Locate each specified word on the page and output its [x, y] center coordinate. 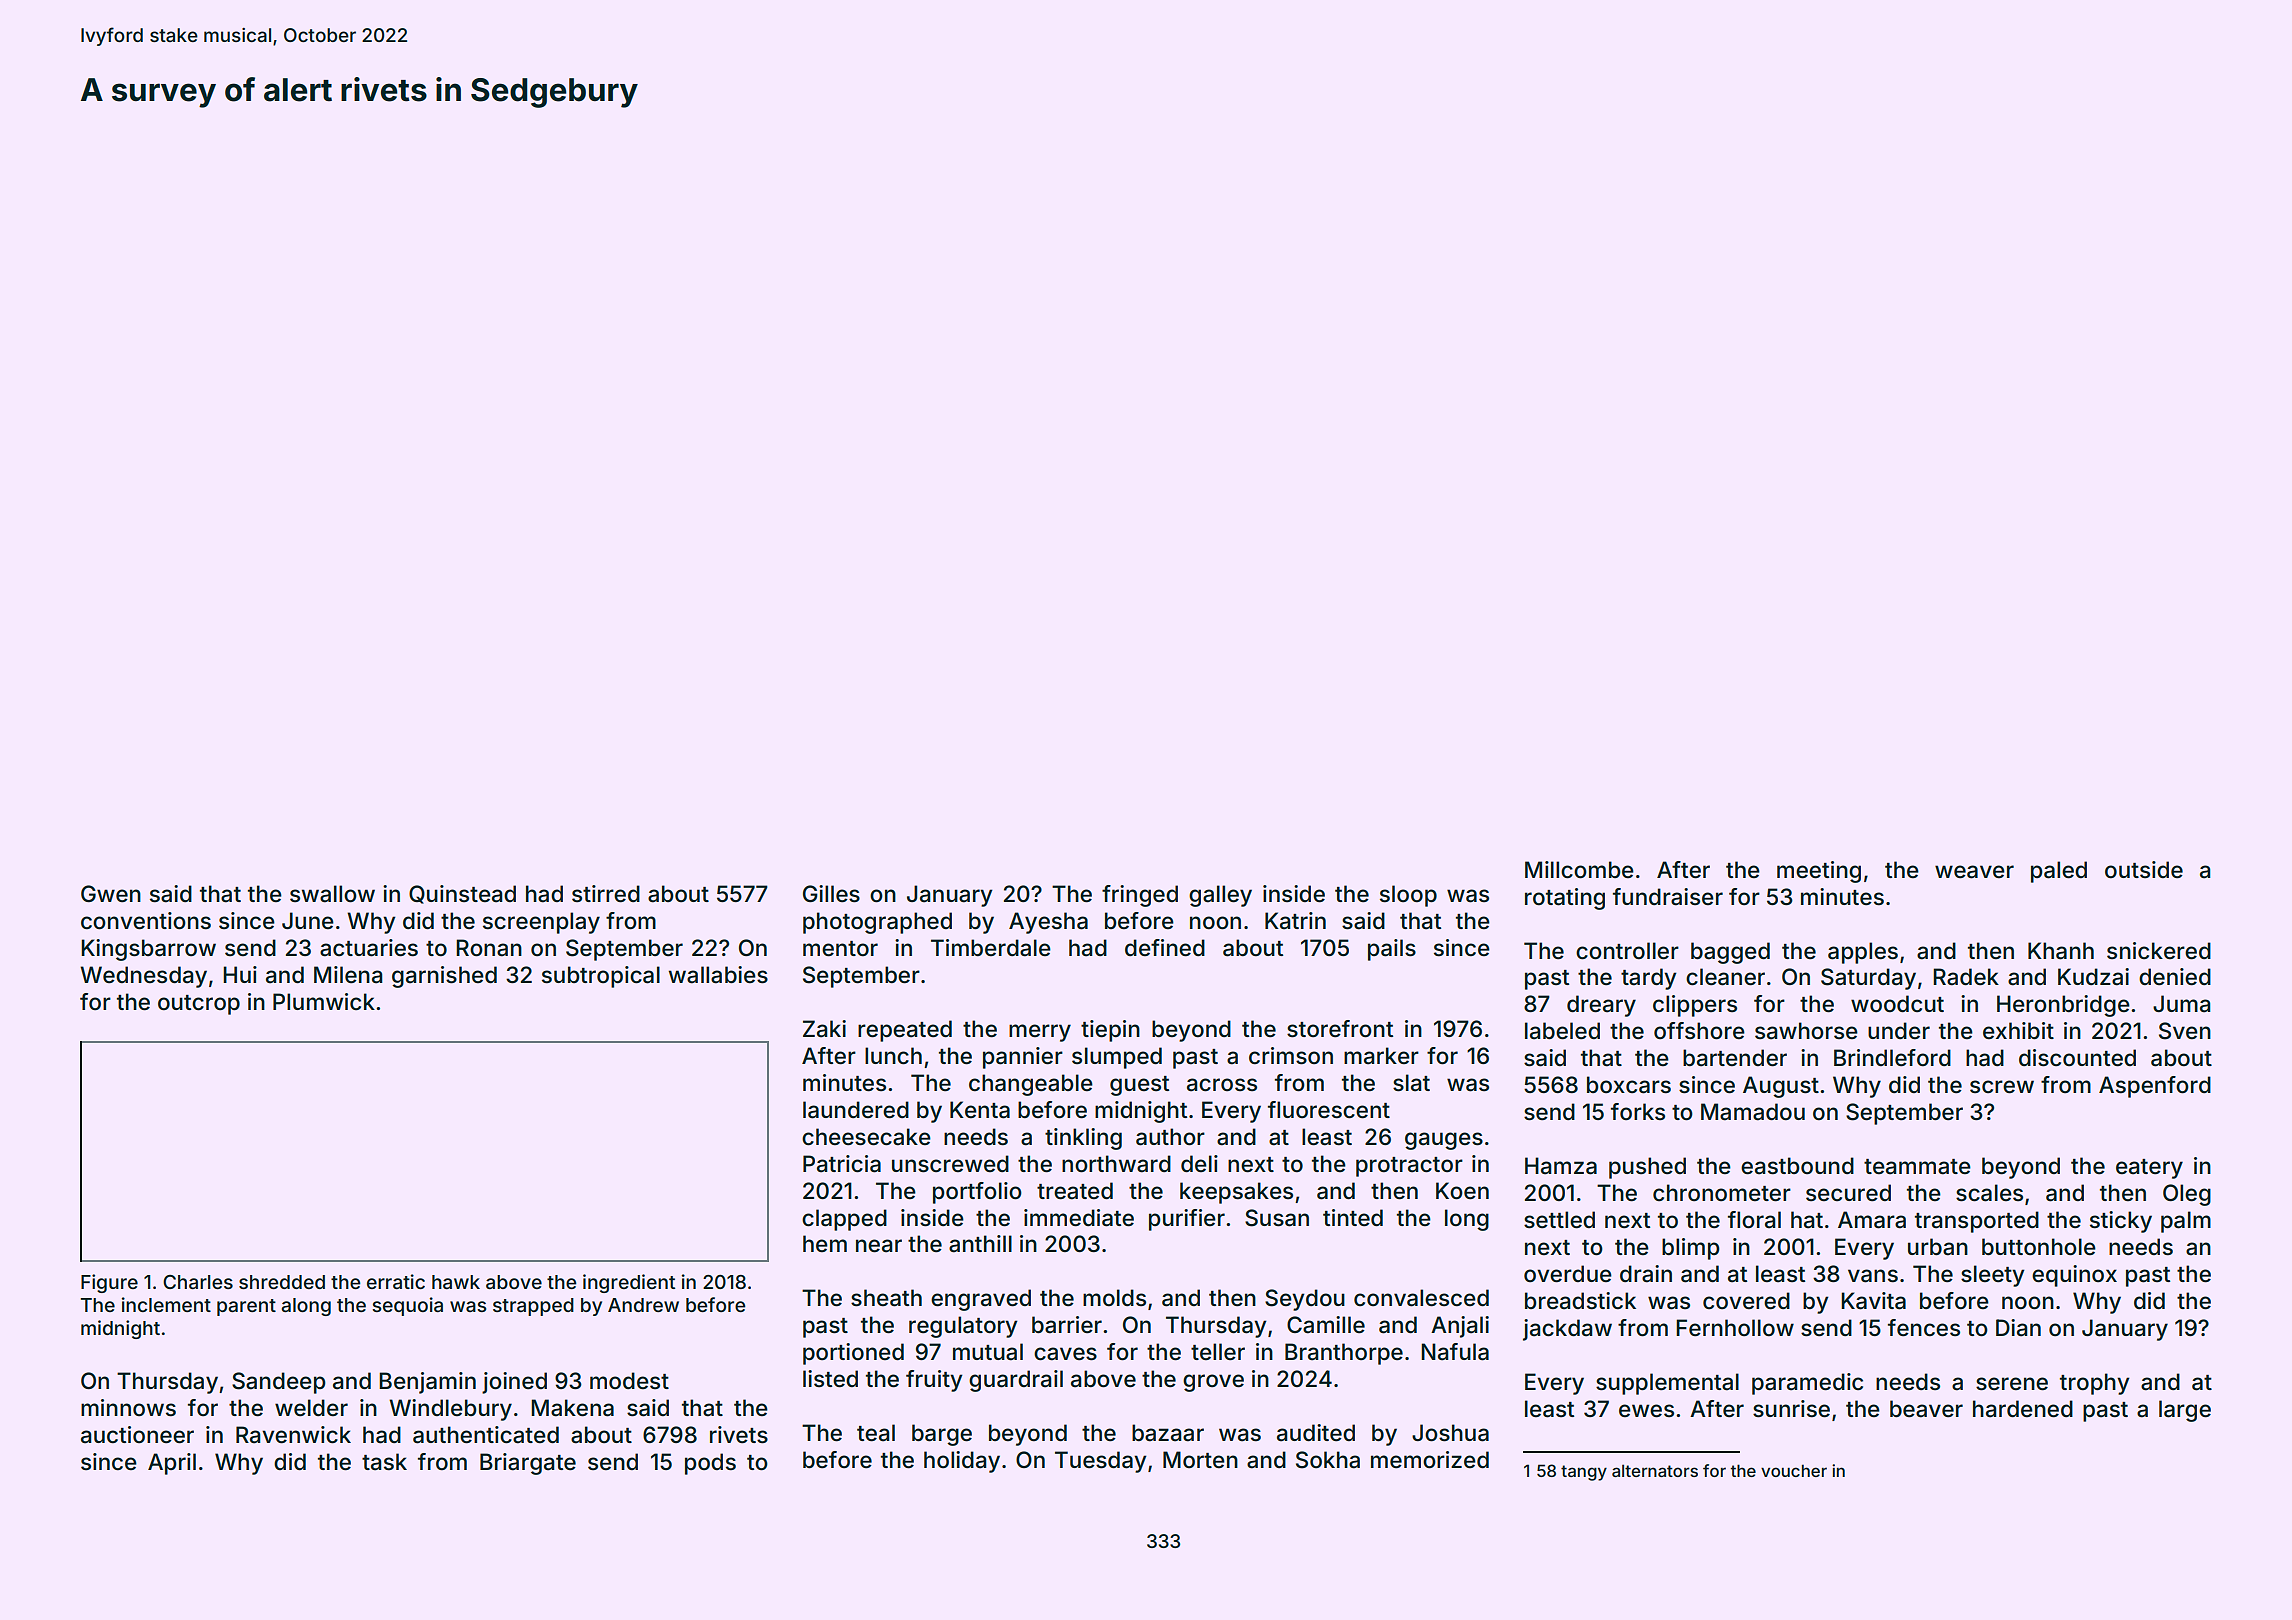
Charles [198, 1282]
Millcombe [1579, 870]
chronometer [1722, 1193]
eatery [2149, 1169]
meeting [1819, 872]
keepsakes [1236, 1193]
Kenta [980, 1110]
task [384, 1462]
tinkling [1083, 1139]
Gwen [111, 894]
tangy [1584, 1473]
